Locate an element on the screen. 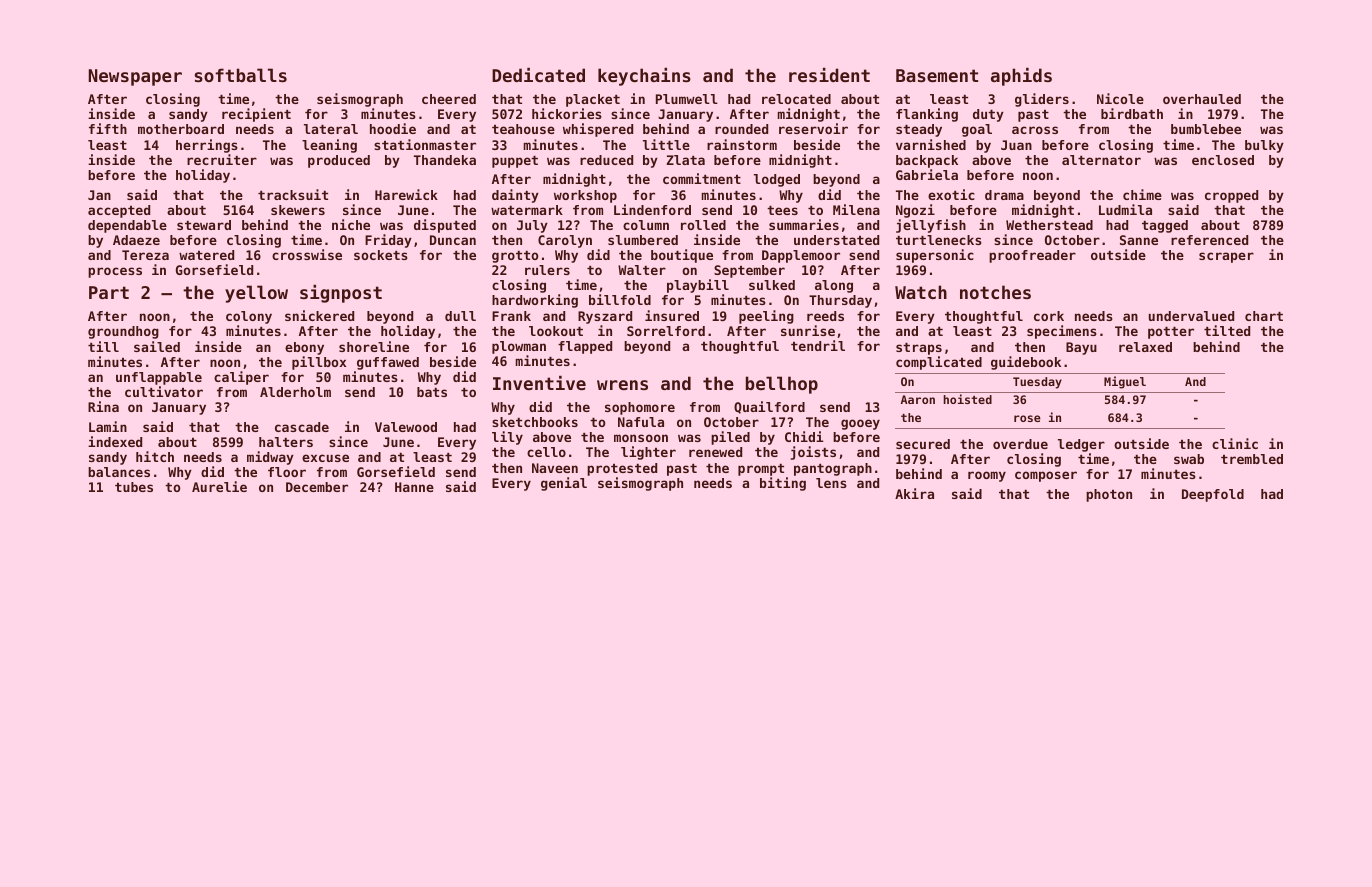 This screenshot has width=1372, height=887. Carolyn is located at coordinates (565, 241).
